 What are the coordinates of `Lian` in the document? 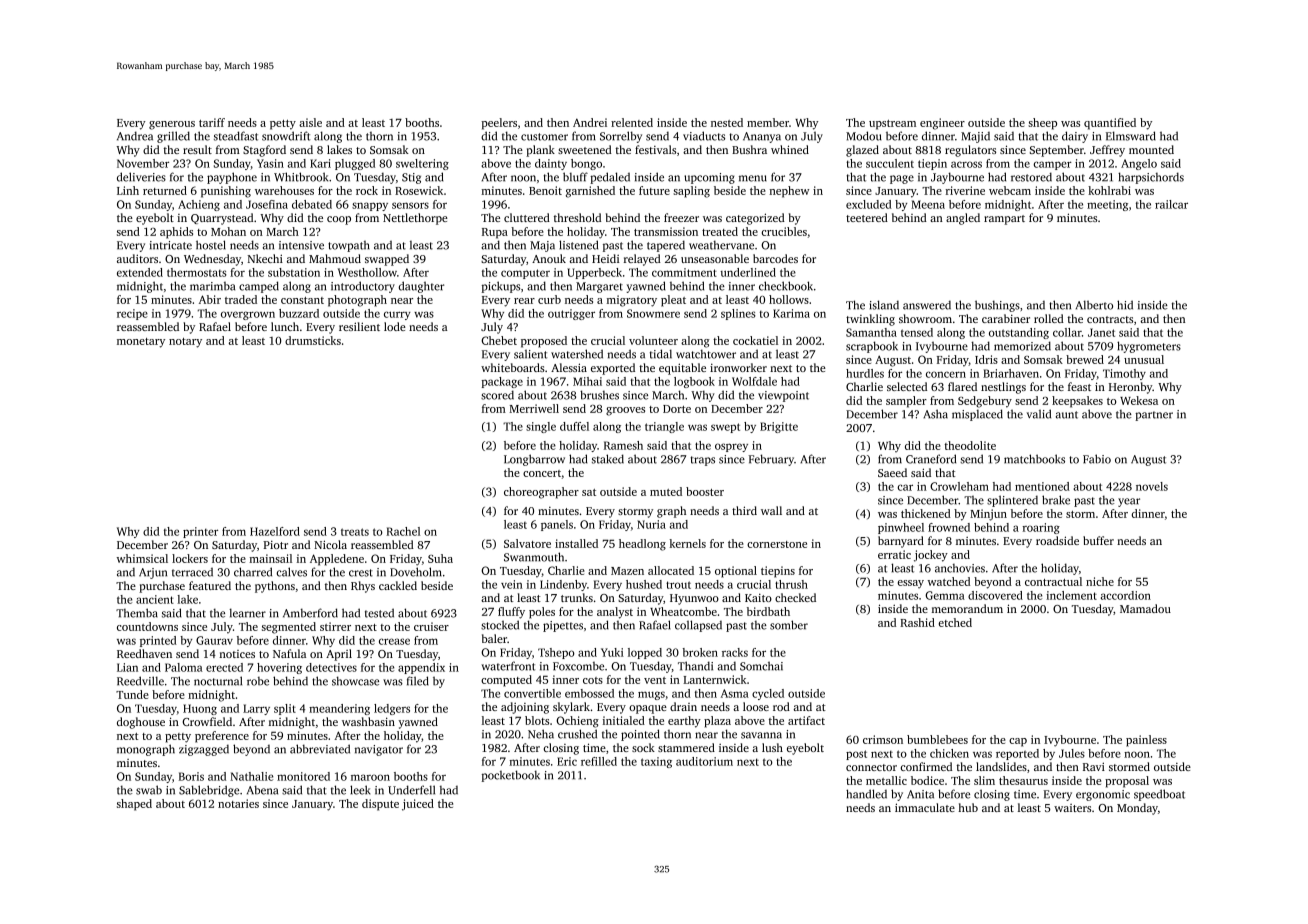 It's located at (127, 667).
